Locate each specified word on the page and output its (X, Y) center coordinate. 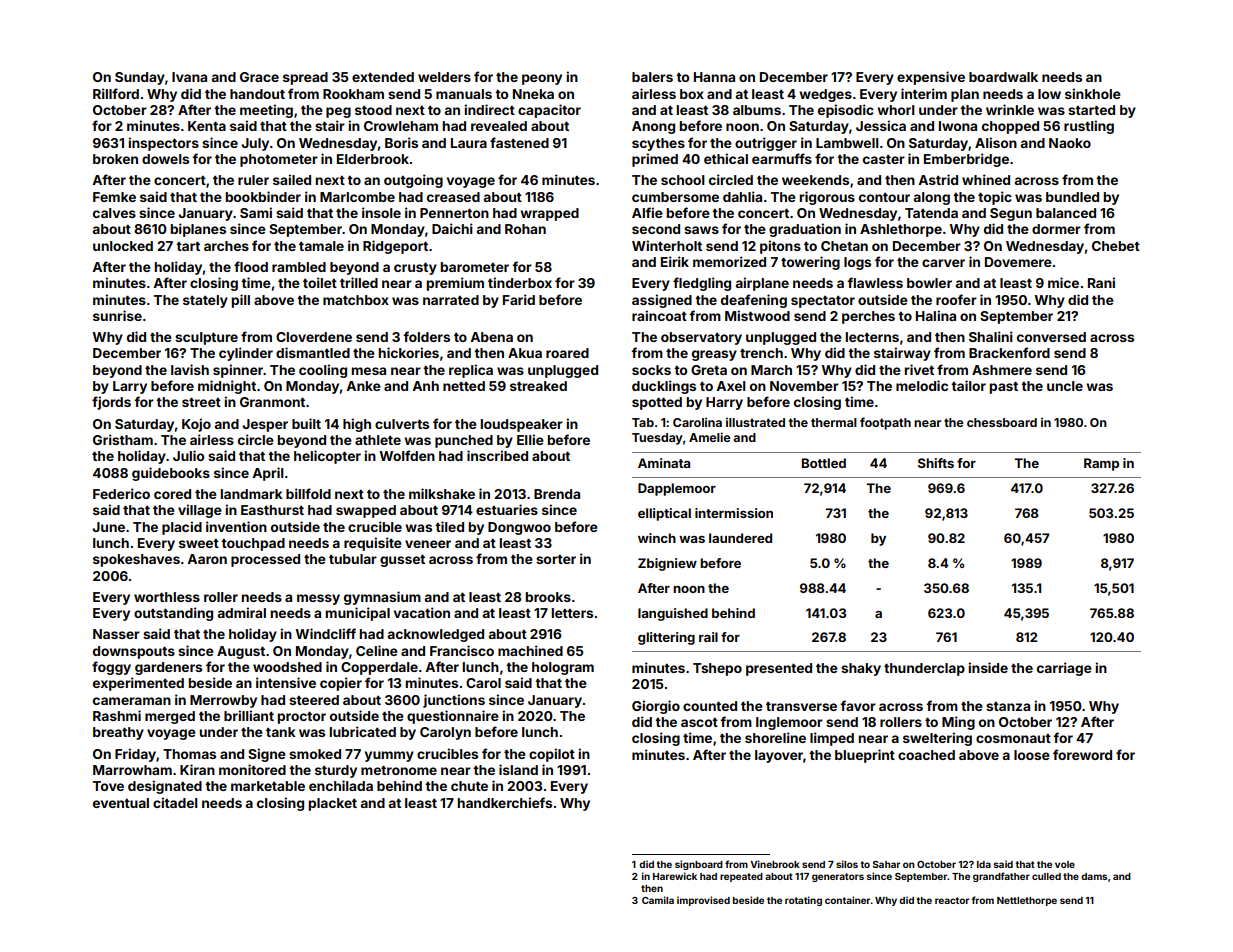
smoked (315, 754)
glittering (666, 638)
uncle (1065, 386)
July (255, 144)
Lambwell (847, 143)
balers (652, 77)
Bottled (824, 463)
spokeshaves (136, 560)
